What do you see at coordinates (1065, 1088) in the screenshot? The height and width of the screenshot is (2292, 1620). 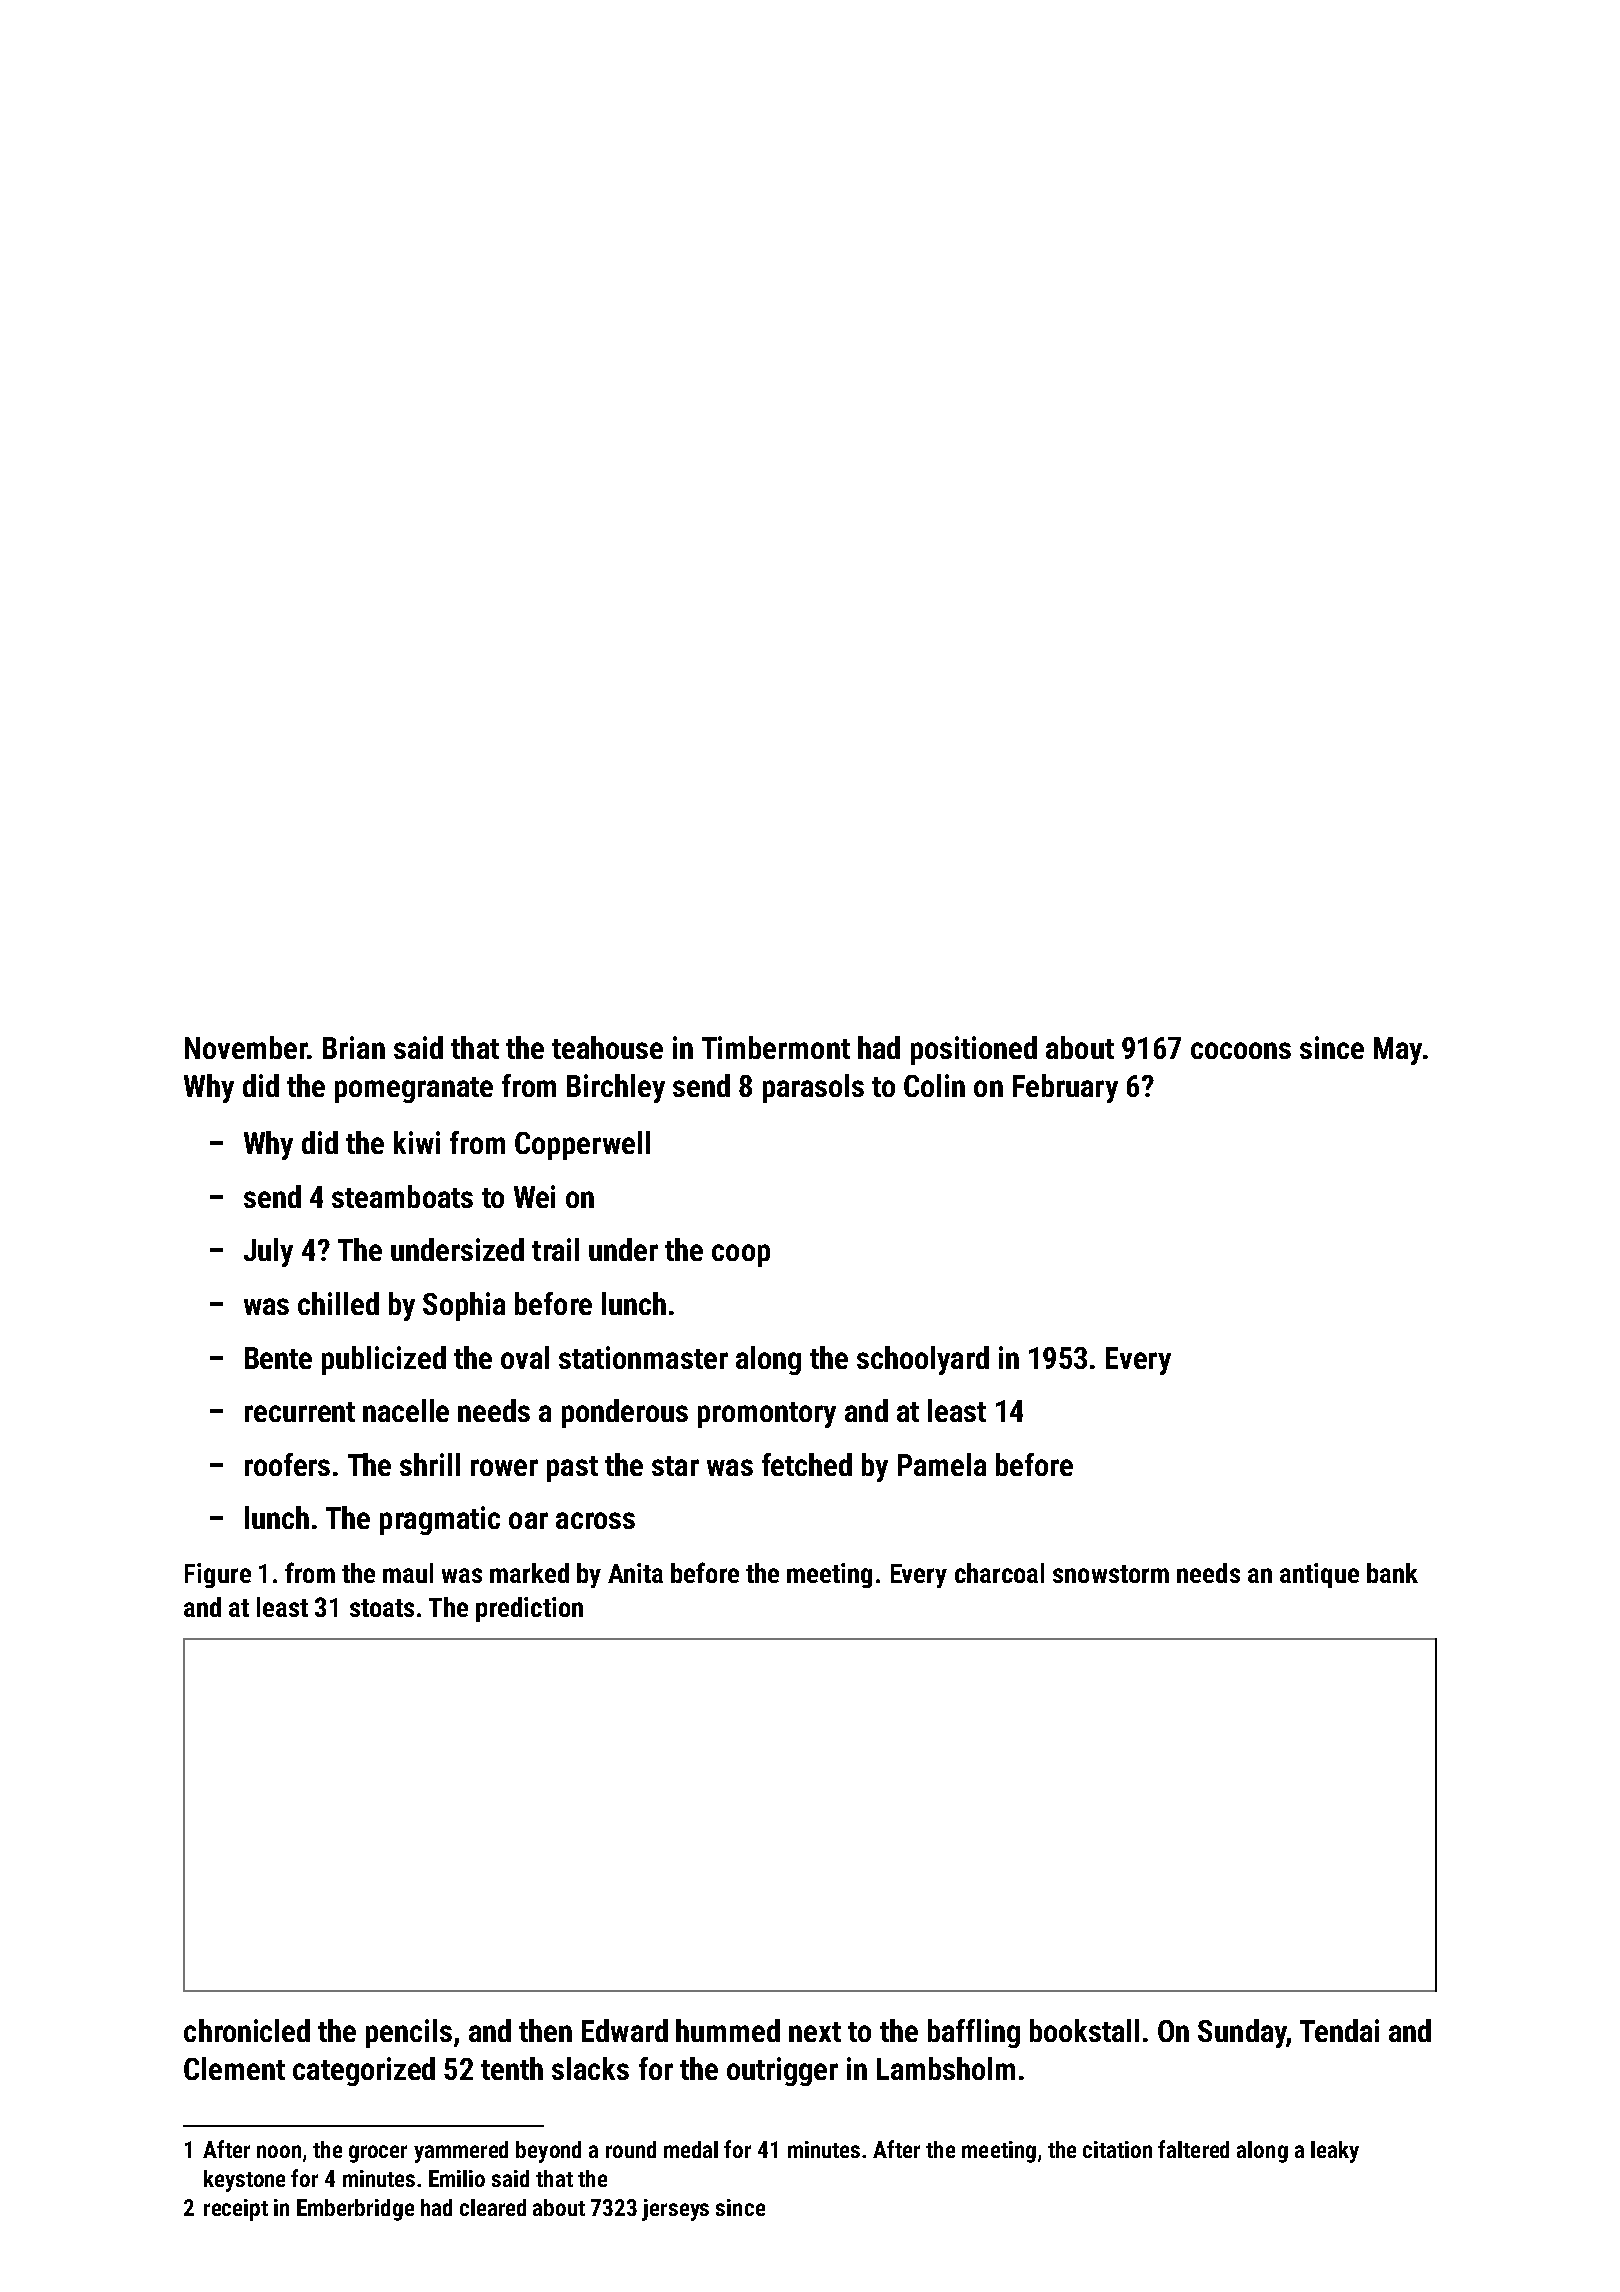 I see `February` at bounding box center [1065, 1088].
